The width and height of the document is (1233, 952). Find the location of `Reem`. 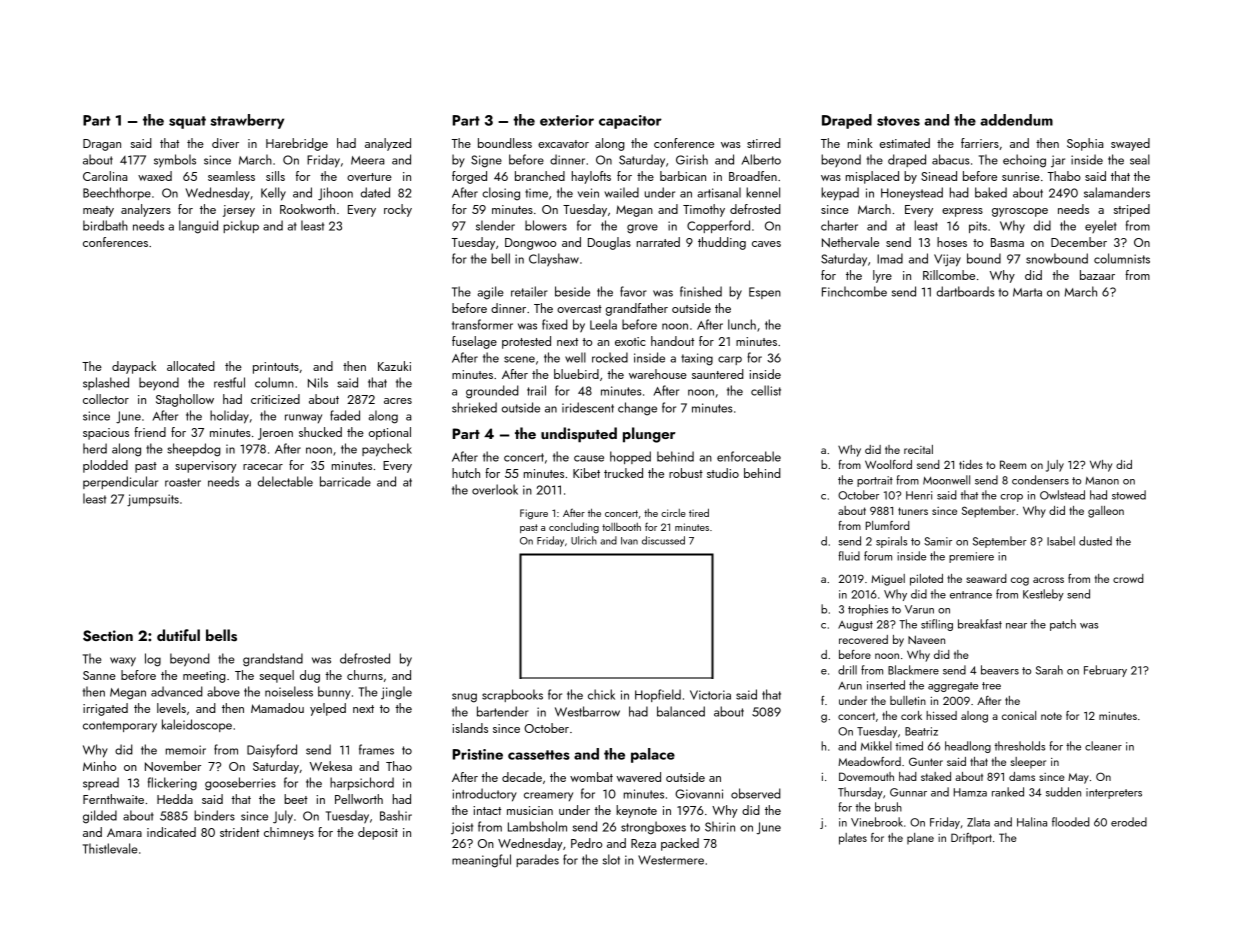

Reem is located at coordinates (1013, 464).
